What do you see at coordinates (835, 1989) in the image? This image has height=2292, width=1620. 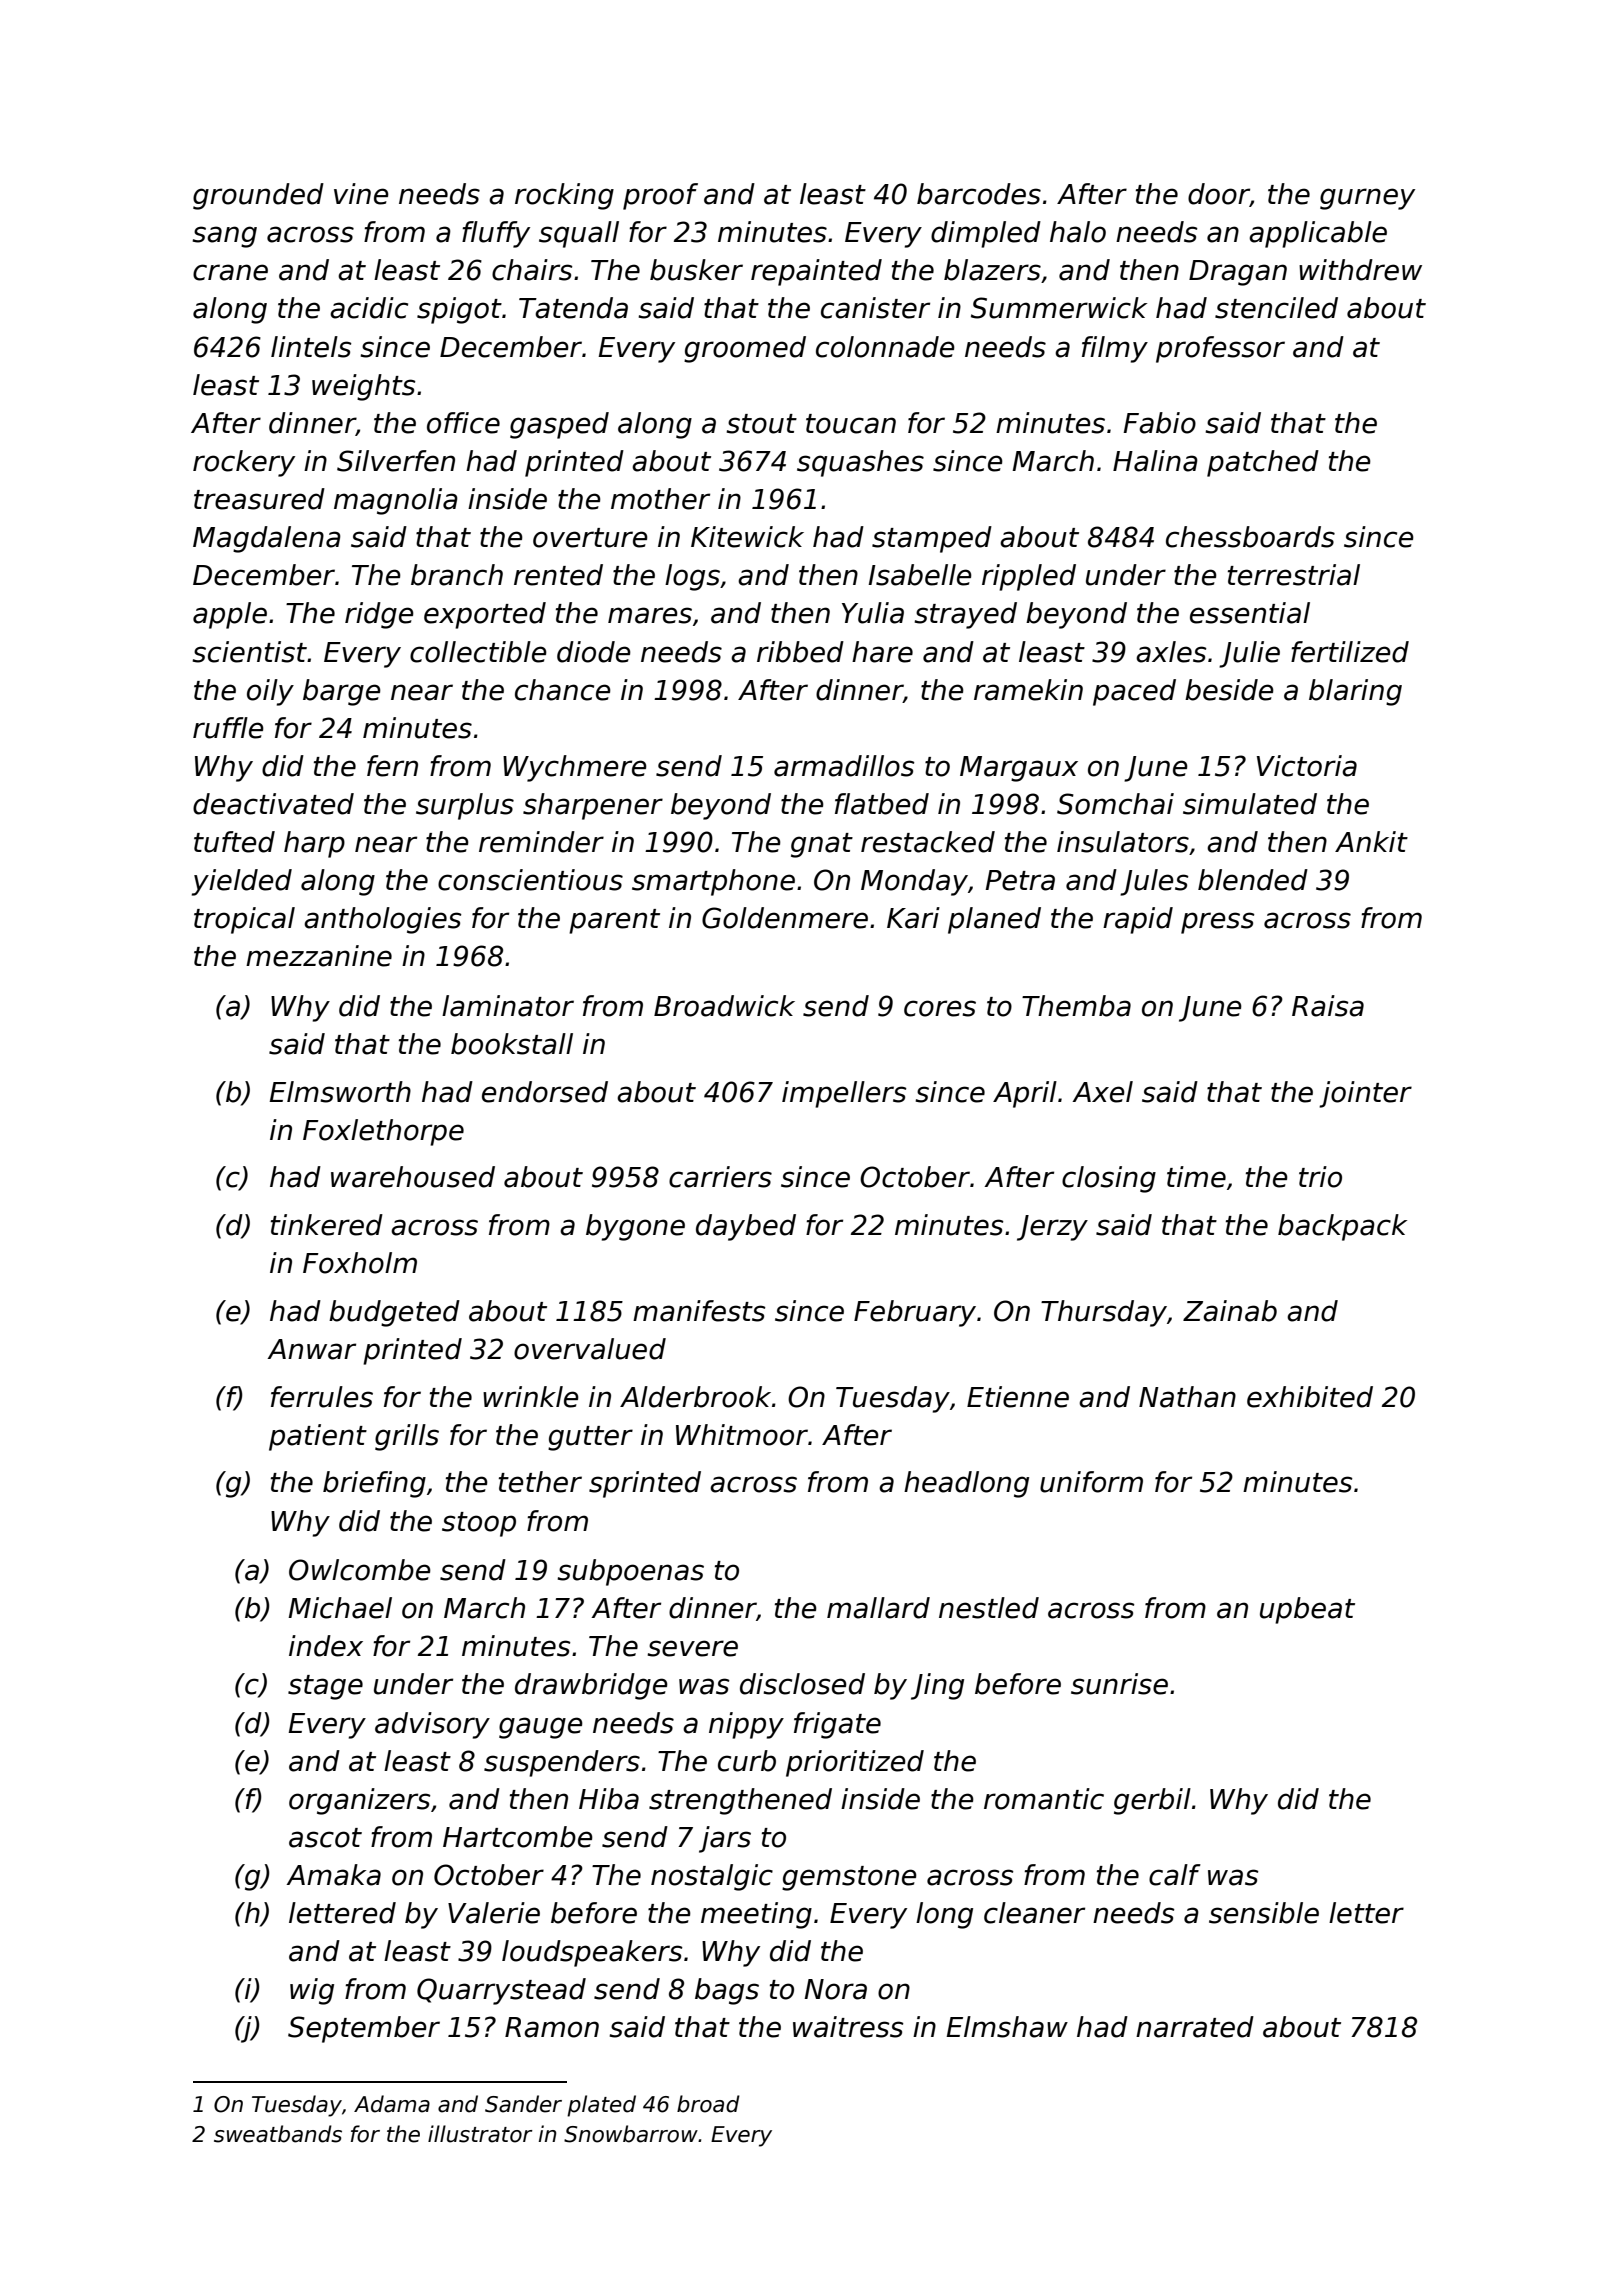 I see `Nora` at bounding box center [835, 1989].
